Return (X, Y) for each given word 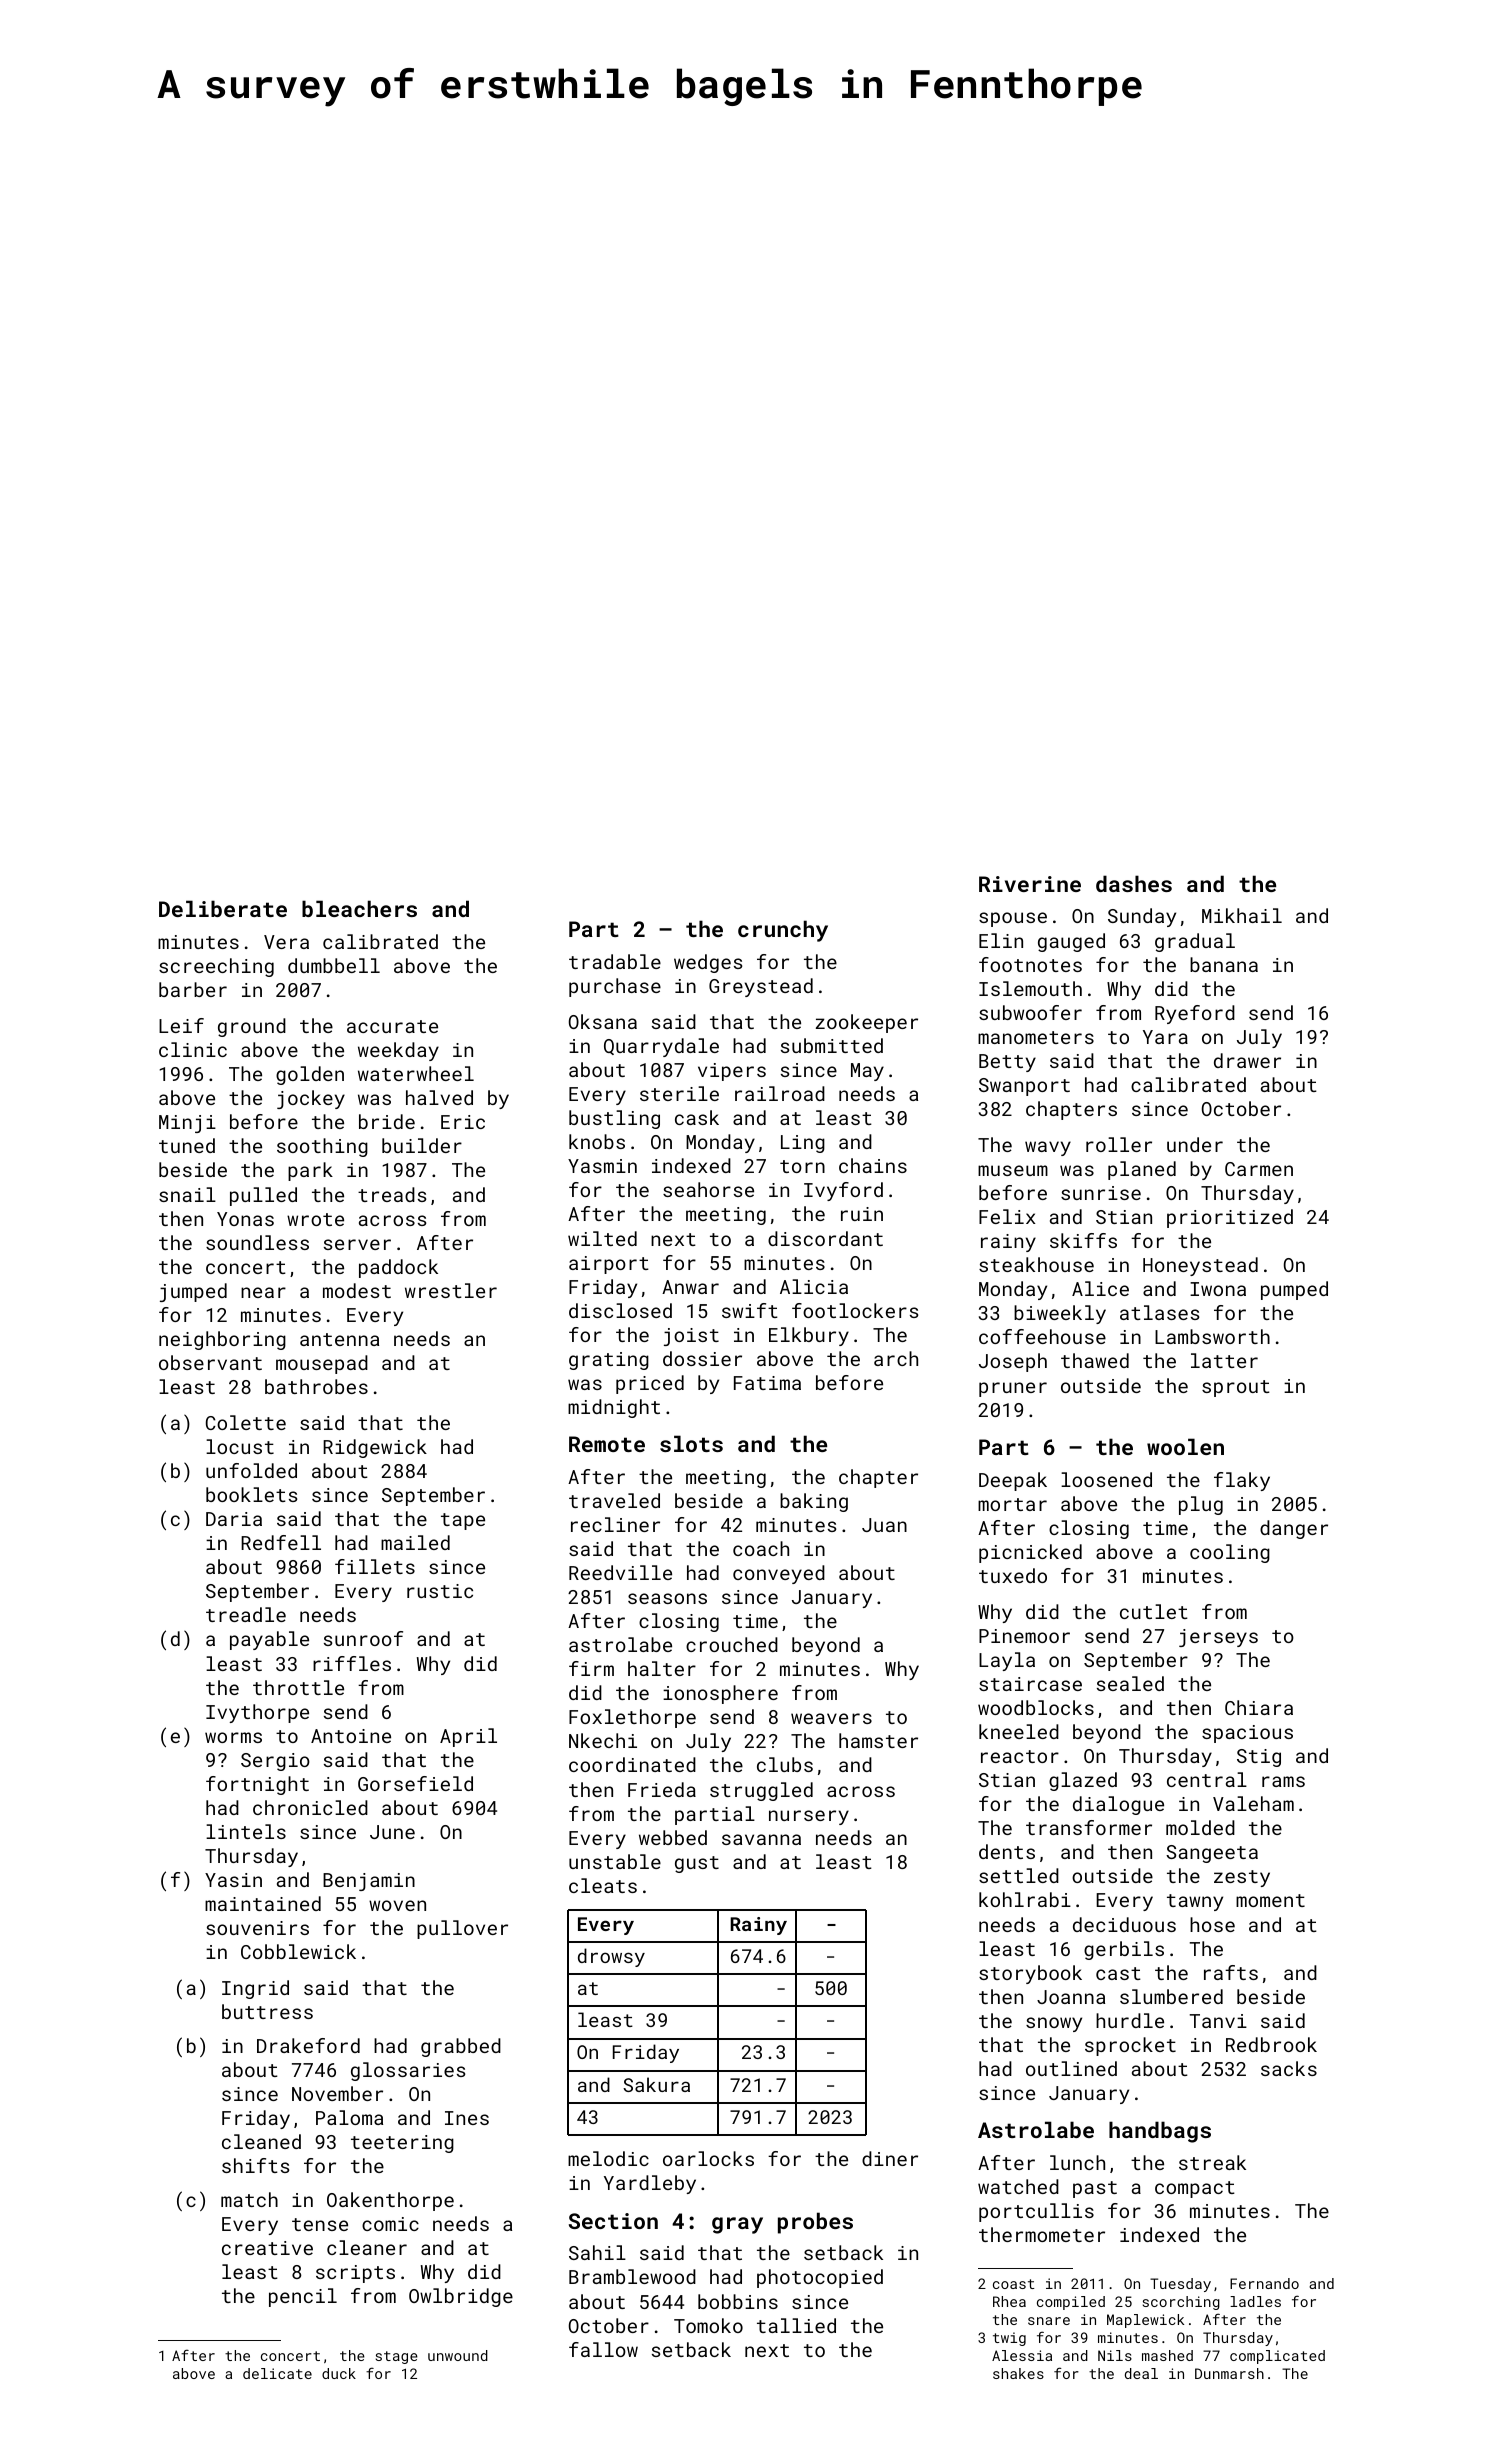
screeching (216, 967)
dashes (1134, 883)
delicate (277, 2373)
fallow (603, 2349)
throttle (298, 1687)
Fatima (767, 1383)
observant (210, 1362)
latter (1224, 1360)
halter (662, 1668)
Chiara (1259, 1707)
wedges (708, 963)
